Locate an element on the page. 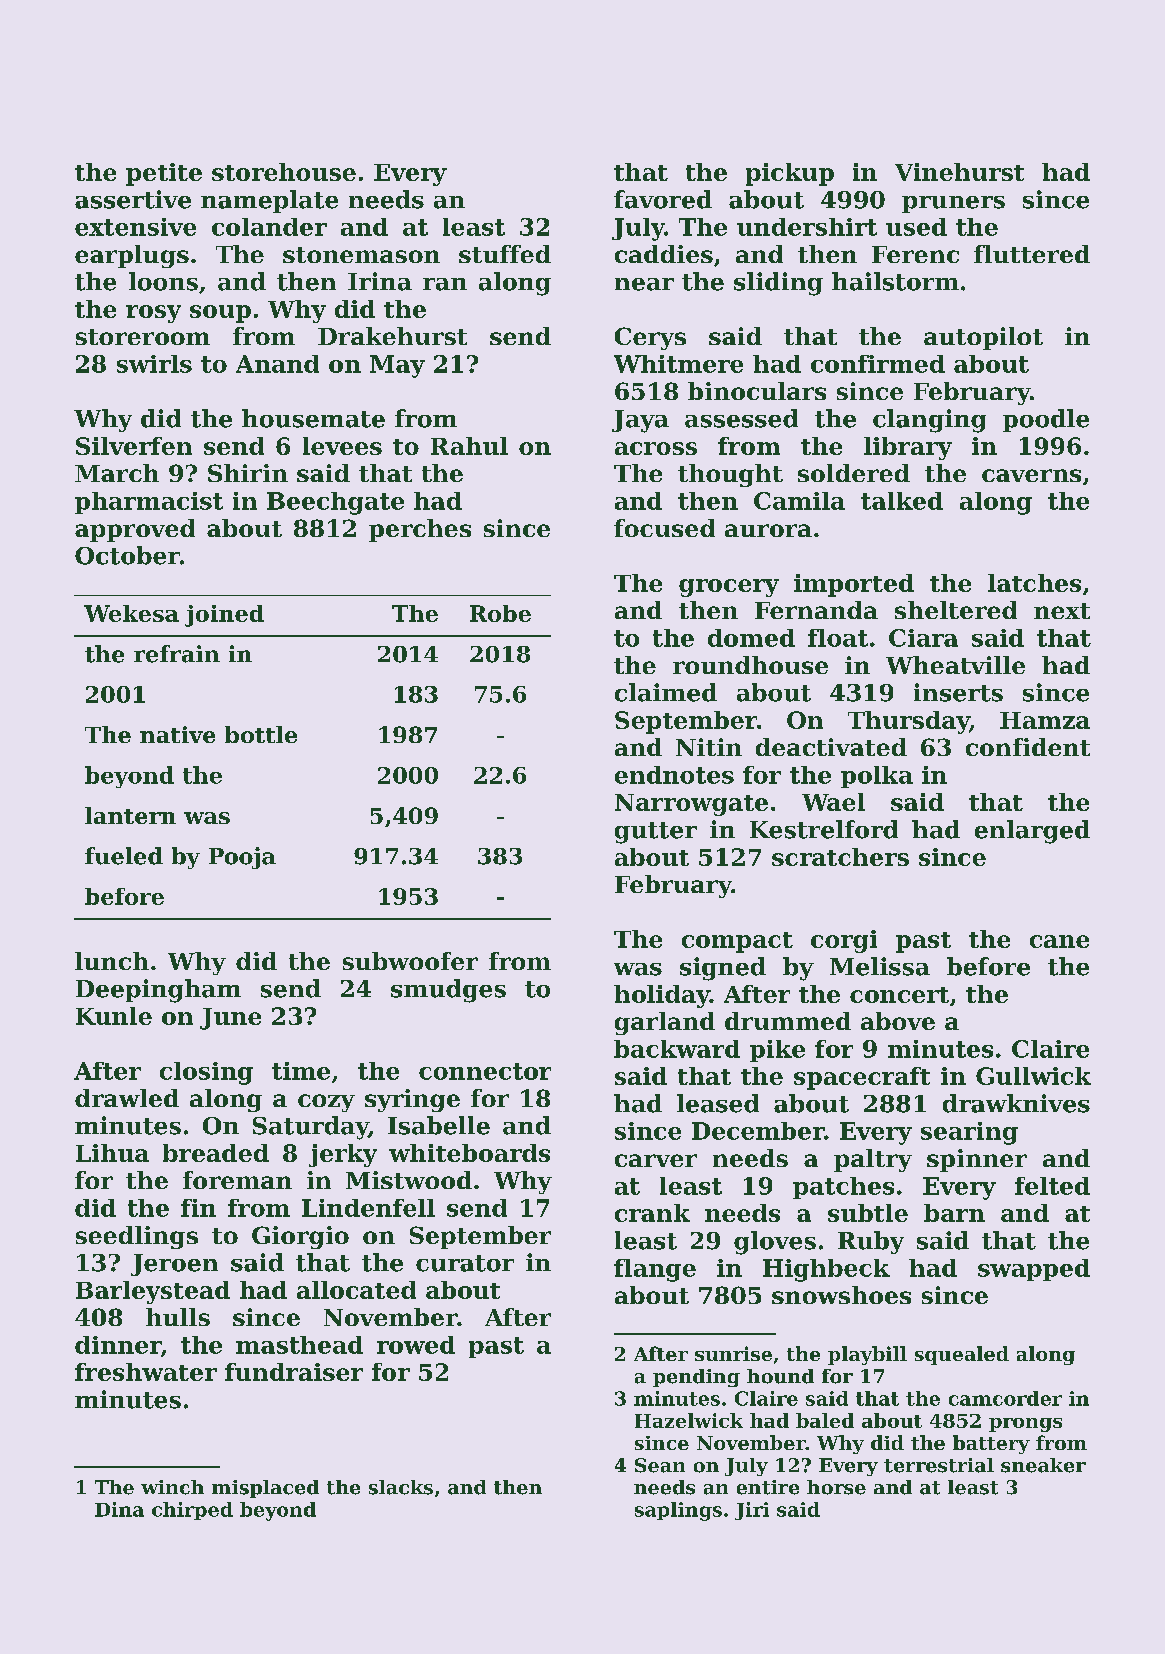  seedlings is located at coordinates (137, 1237).
